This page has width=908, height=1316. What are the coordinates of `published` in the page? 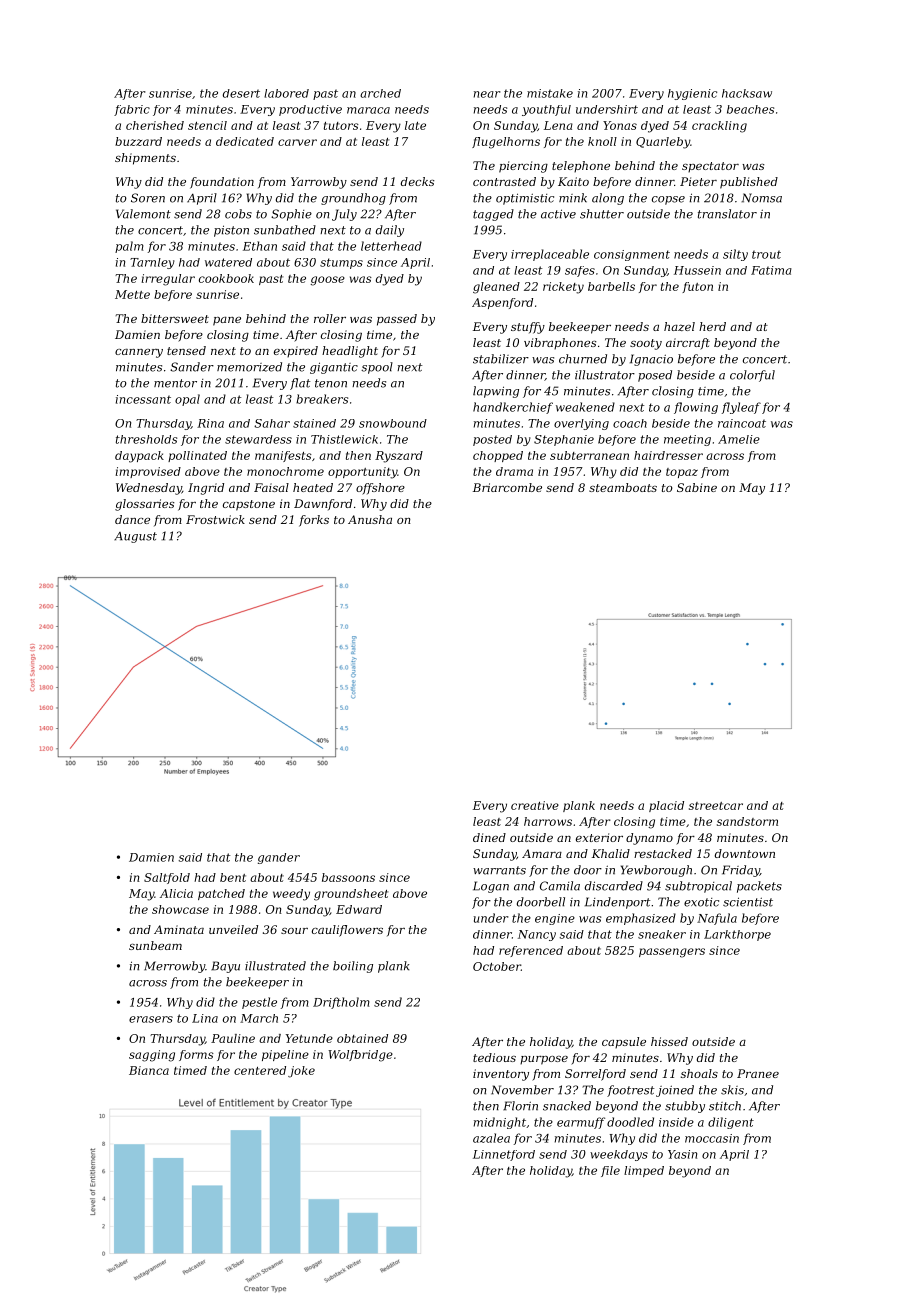 It's located at (749, 183).
